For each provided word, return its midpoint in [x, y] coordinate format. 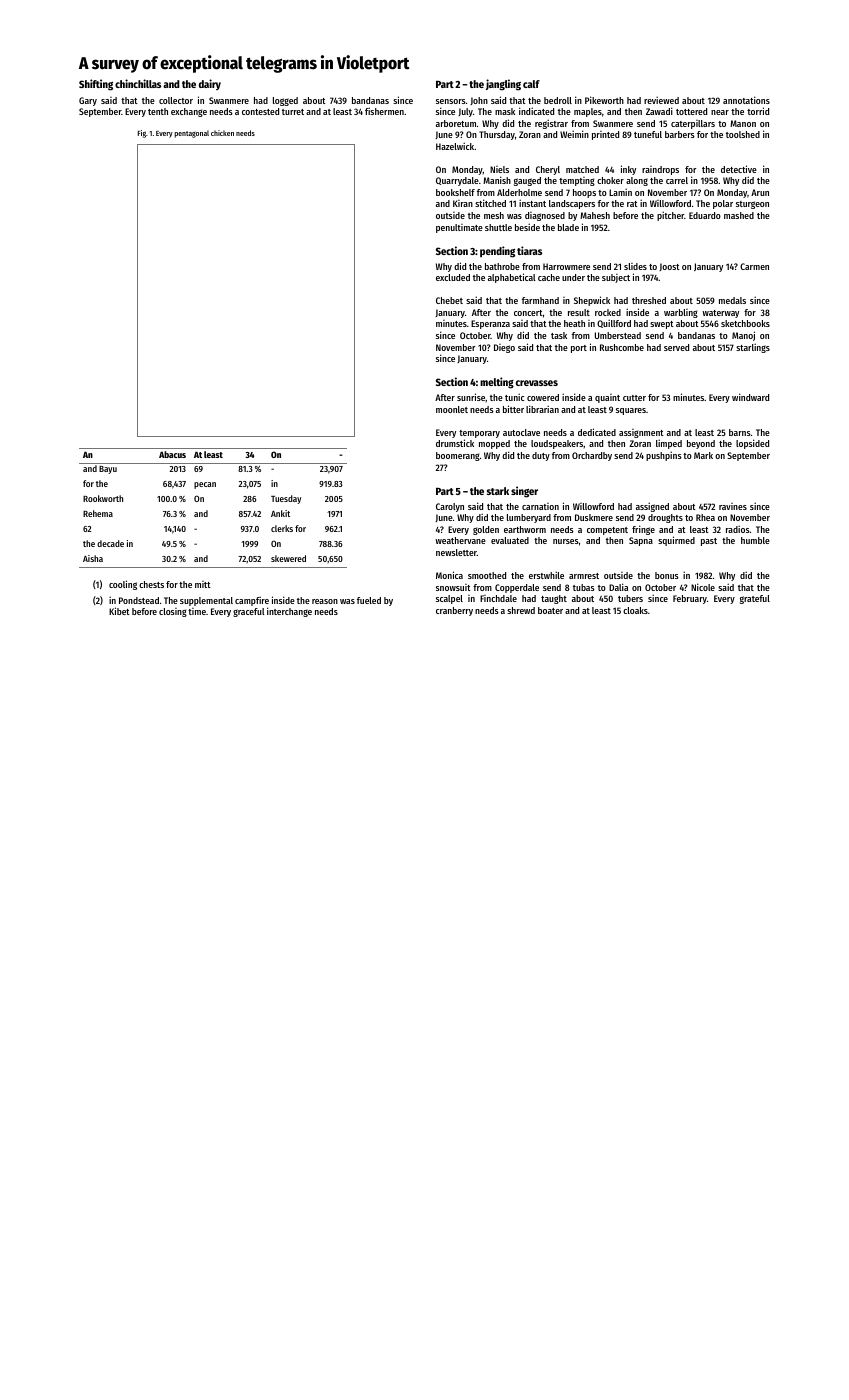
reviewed [661, 100]
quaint [607, 398]
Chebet [449, 300]
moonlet [452, 409]
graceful [249, 612]
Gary [88, 101]
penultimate [459, 228]
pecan [205, 485]
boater [550, 610]
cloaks [635, 610]
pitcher [670, 216]
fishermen [384, 111]
